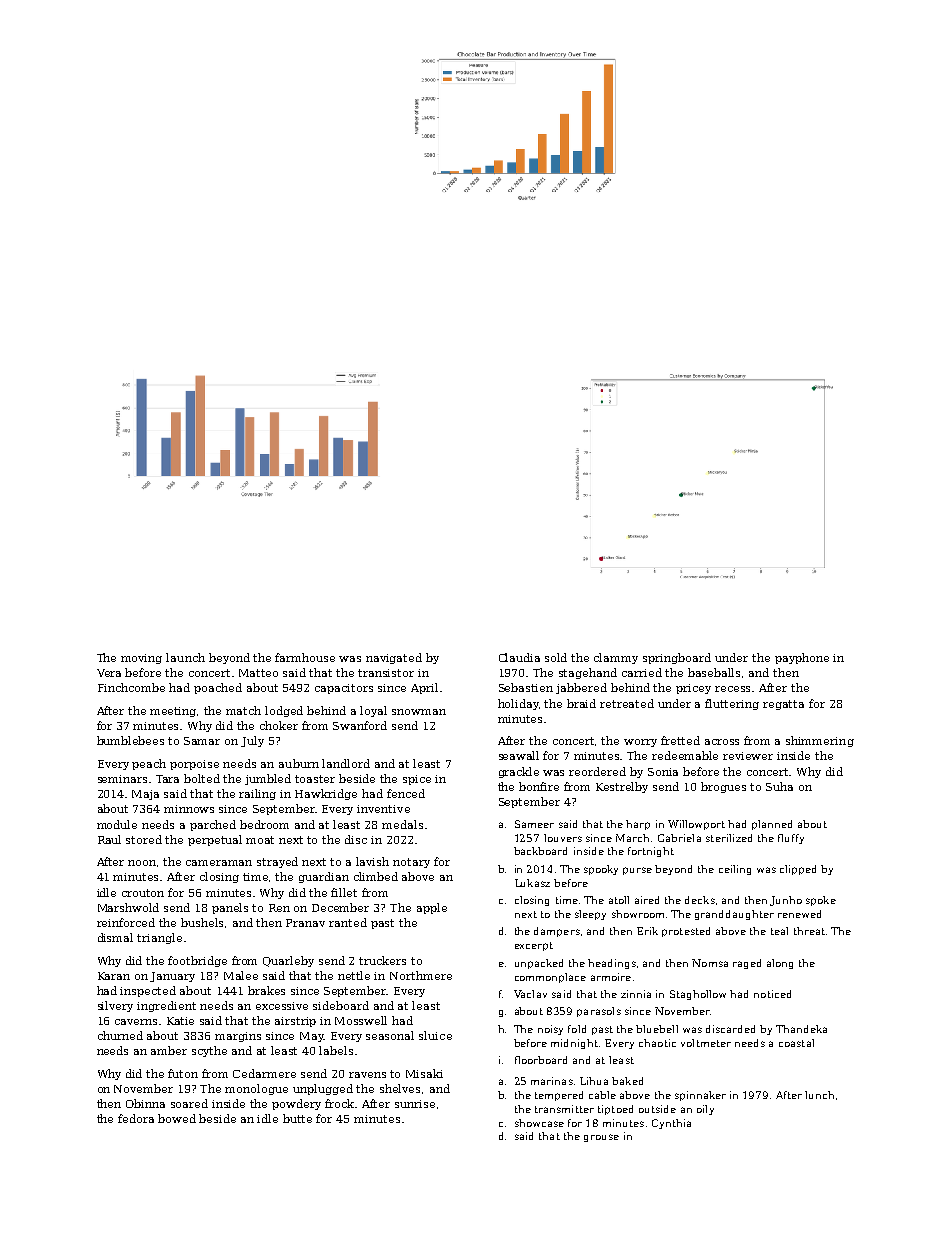 This screenshot has height=1233, width=952. What do you see at coordinates (166, 1006) in the screenshot?
I see `ingredient` at bounding box center [166, 1006].
